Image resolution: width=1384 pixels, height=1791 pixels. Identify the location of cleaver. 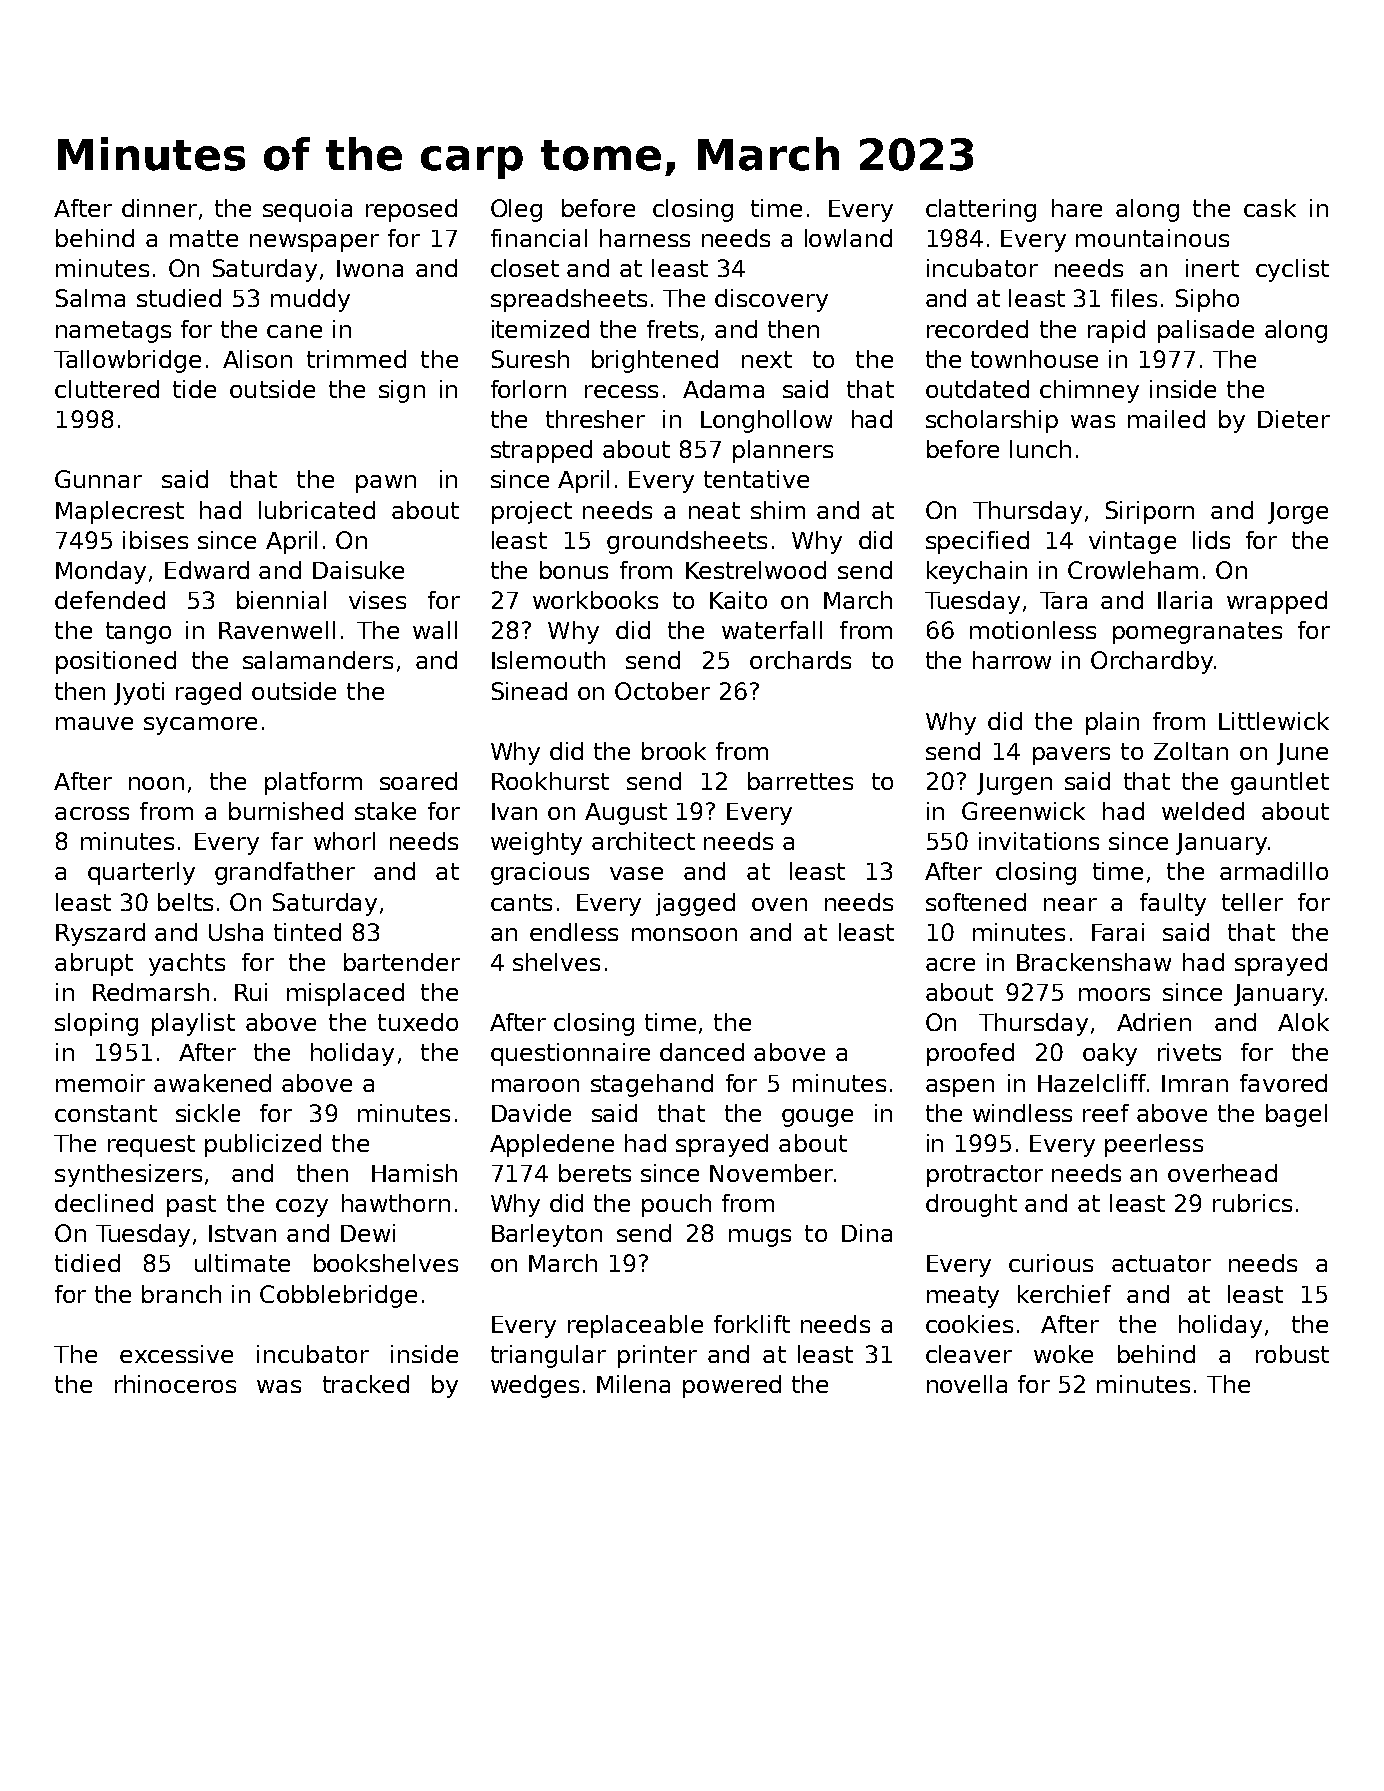
(969, 1354).
